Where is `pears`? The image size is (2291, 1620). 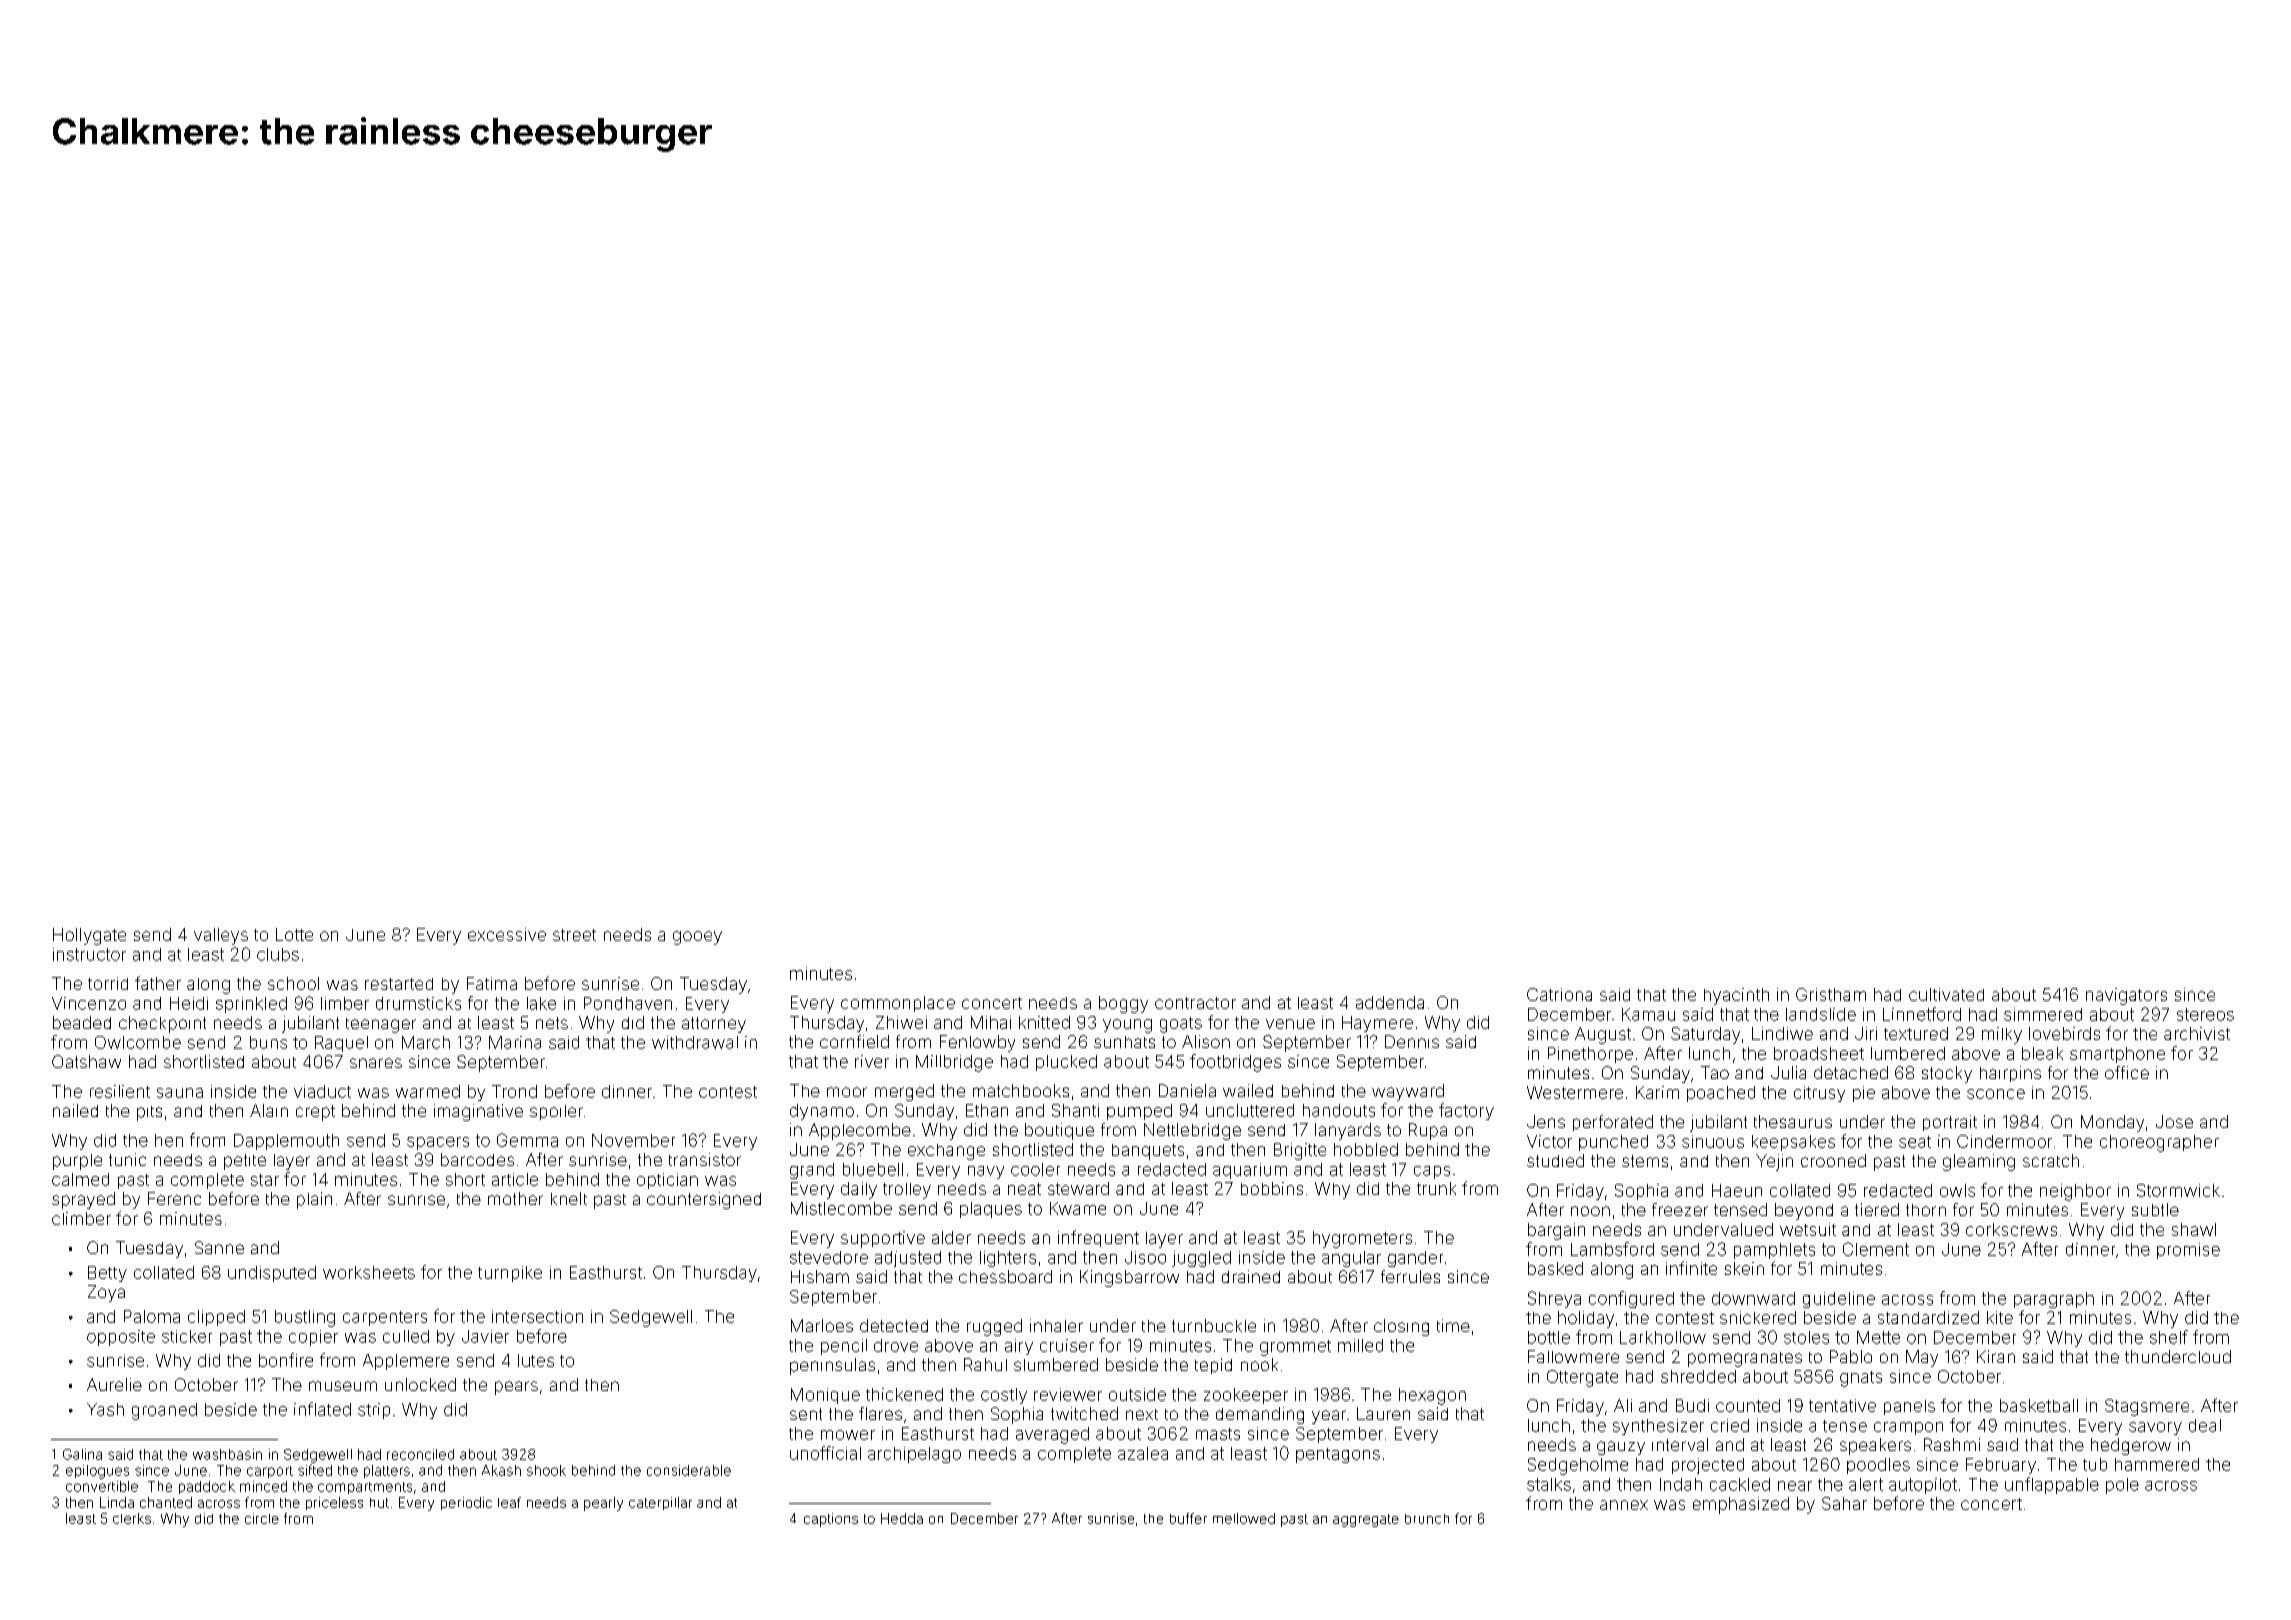
pears is located at coordinates (516, 1388).
